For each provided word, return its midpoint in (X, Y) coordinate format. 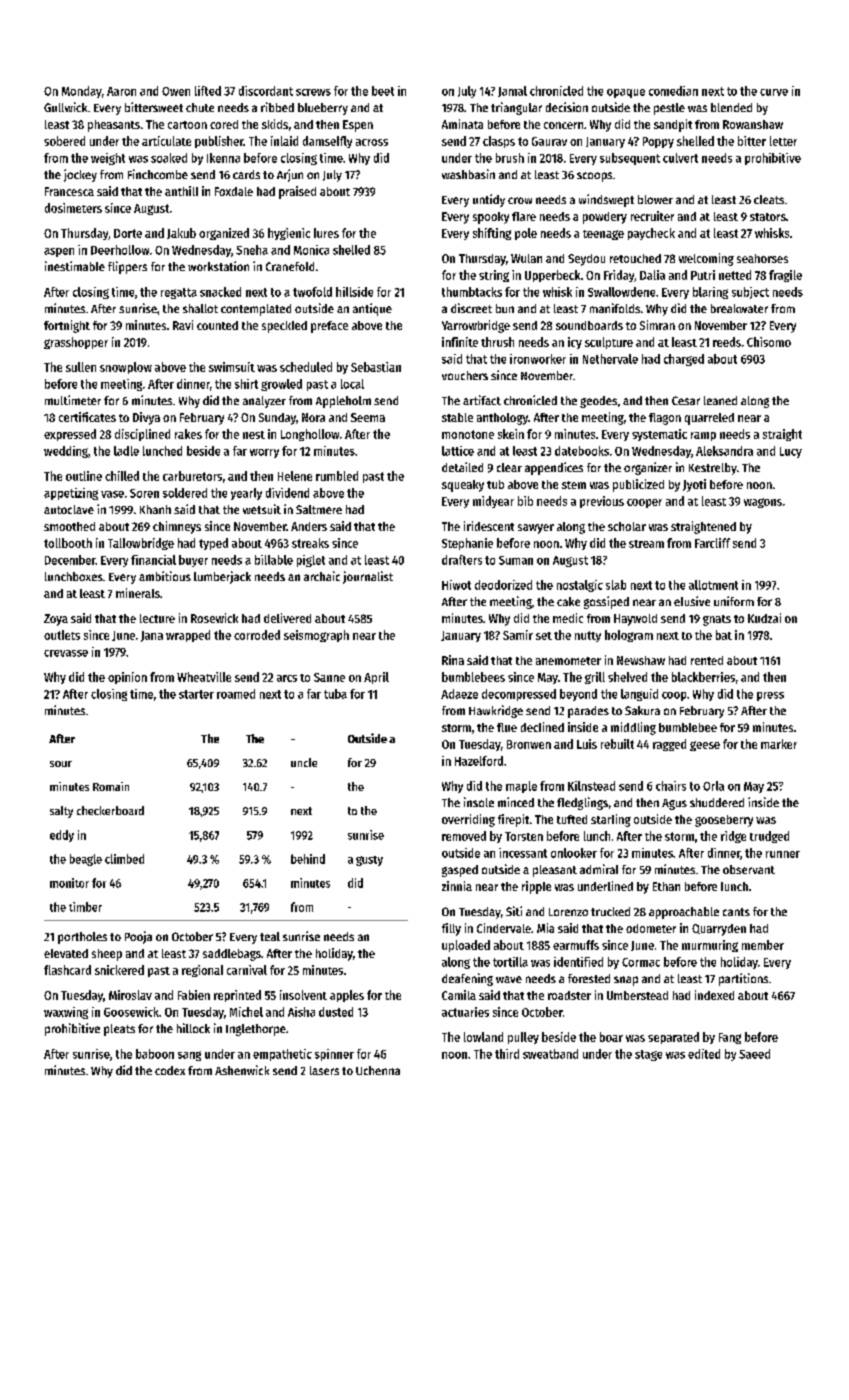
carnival (247, 970)
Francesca (69, 191)
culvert (680, 158)
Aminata (462, 124)
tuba (335, 694)
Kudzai (764, 618)
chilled (122, 476)
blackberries (703, 677)
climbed (124, 859)
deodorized (503, 585)
